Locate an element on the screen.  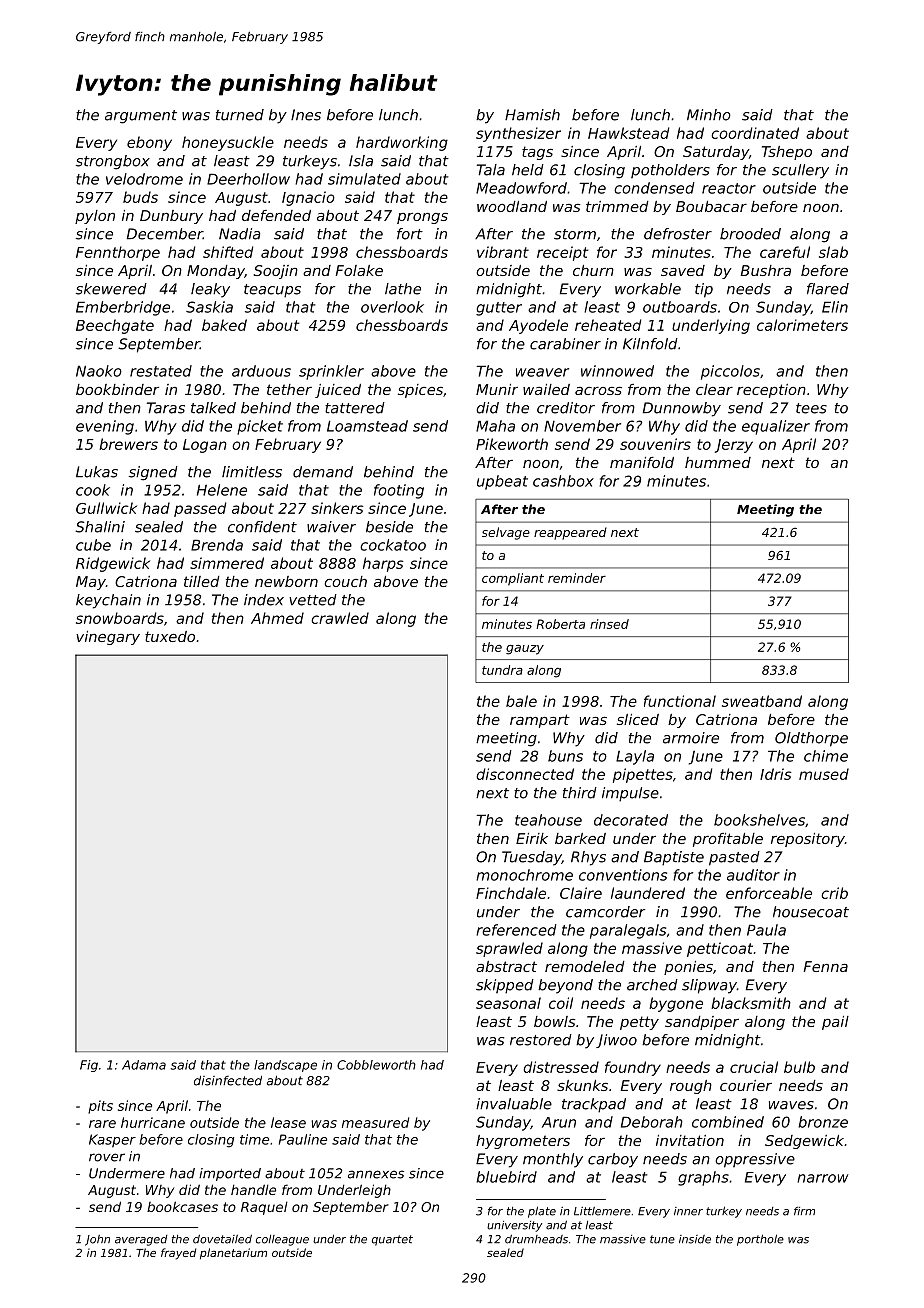
argument is located at coordinates (141, 117).
